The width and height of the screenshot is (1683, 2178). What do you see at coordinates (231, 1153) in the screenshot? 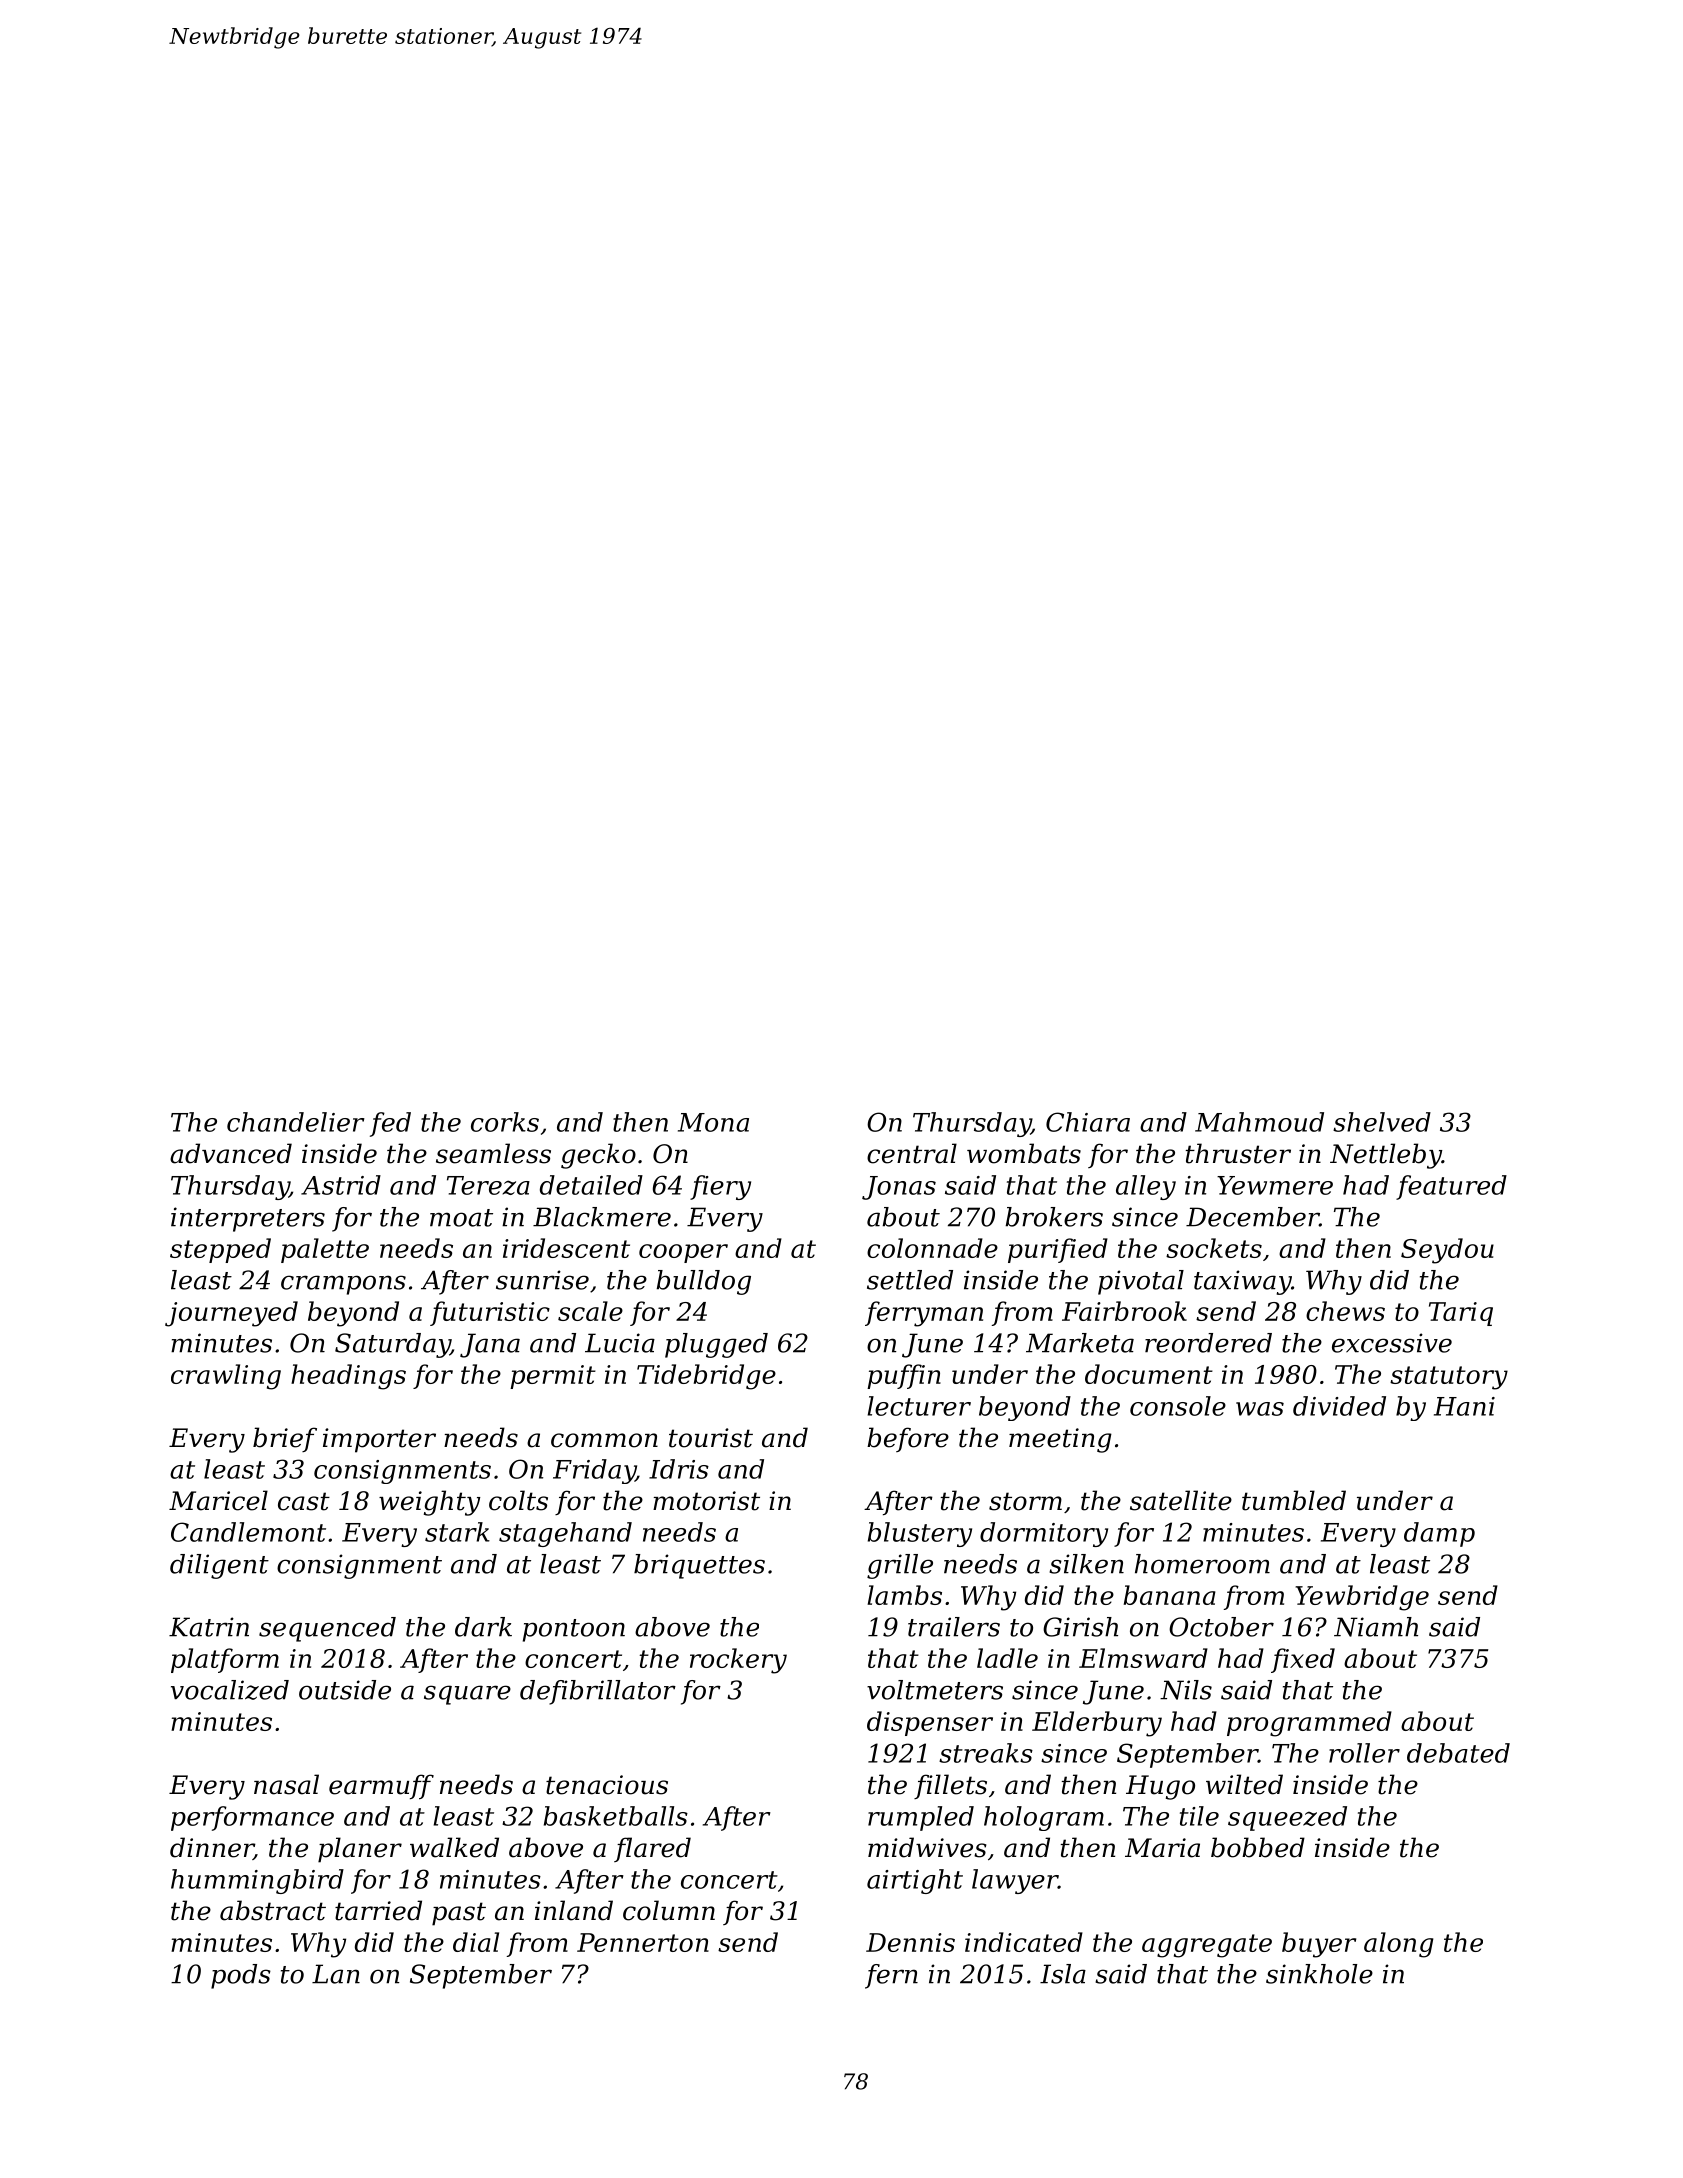
I see `advanced` at bounding box center [231, 1153].
